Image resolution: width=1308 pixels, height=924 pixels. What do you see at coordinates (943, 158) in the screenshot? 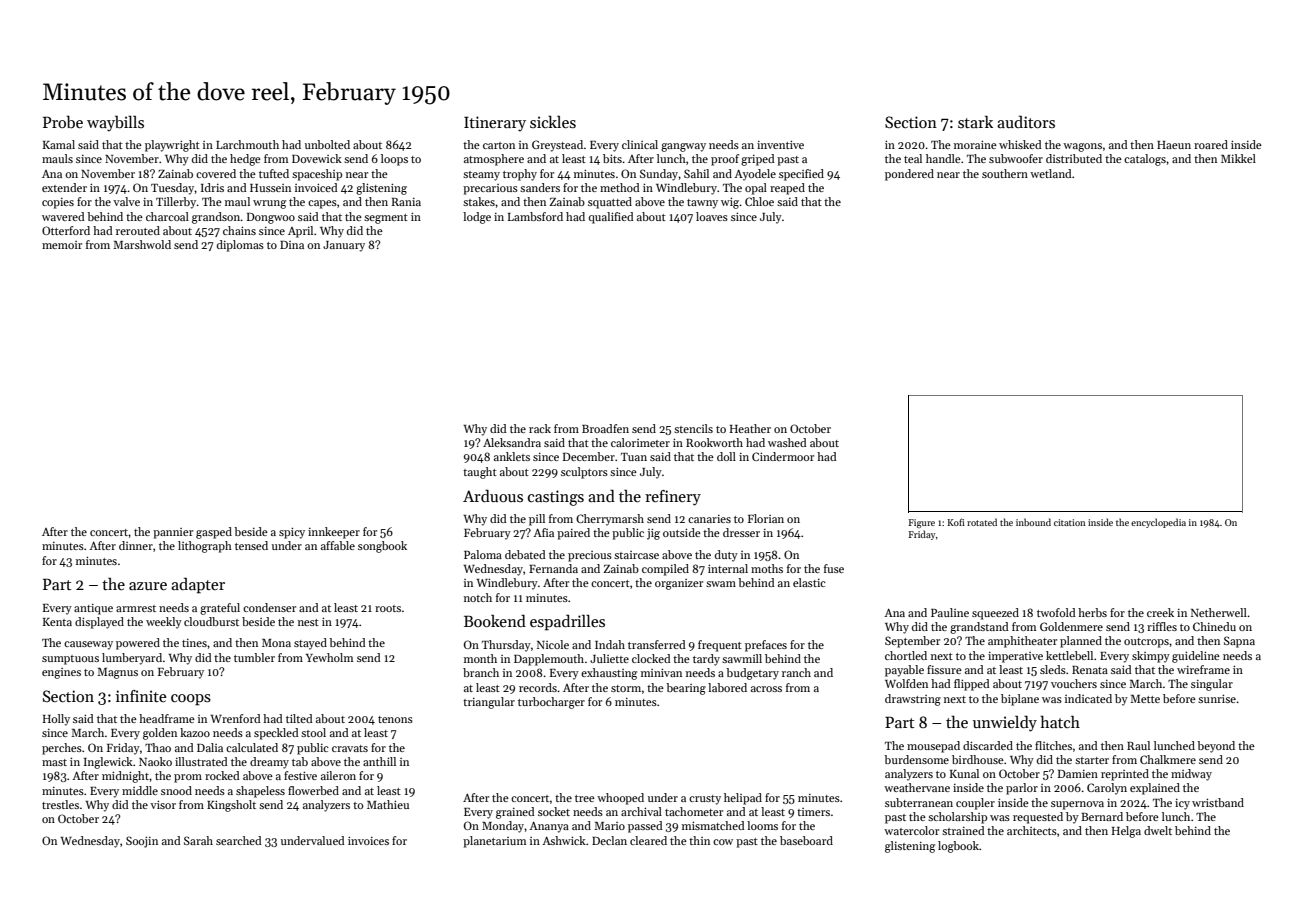
I see `handle` at bounding box center [943, 158].
